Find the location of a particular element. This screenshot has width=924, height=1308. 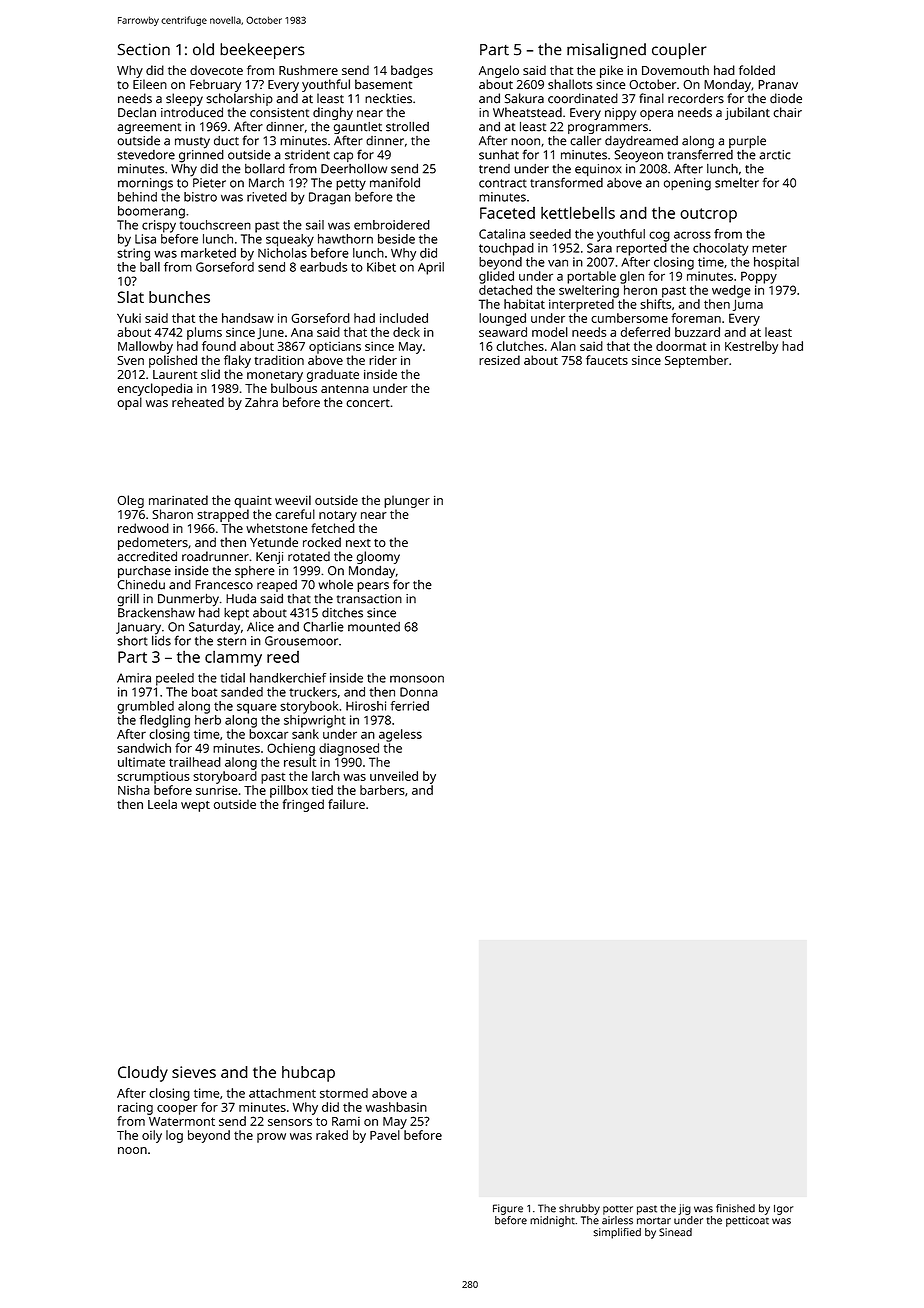

September is located at coordinates (696, 361).
